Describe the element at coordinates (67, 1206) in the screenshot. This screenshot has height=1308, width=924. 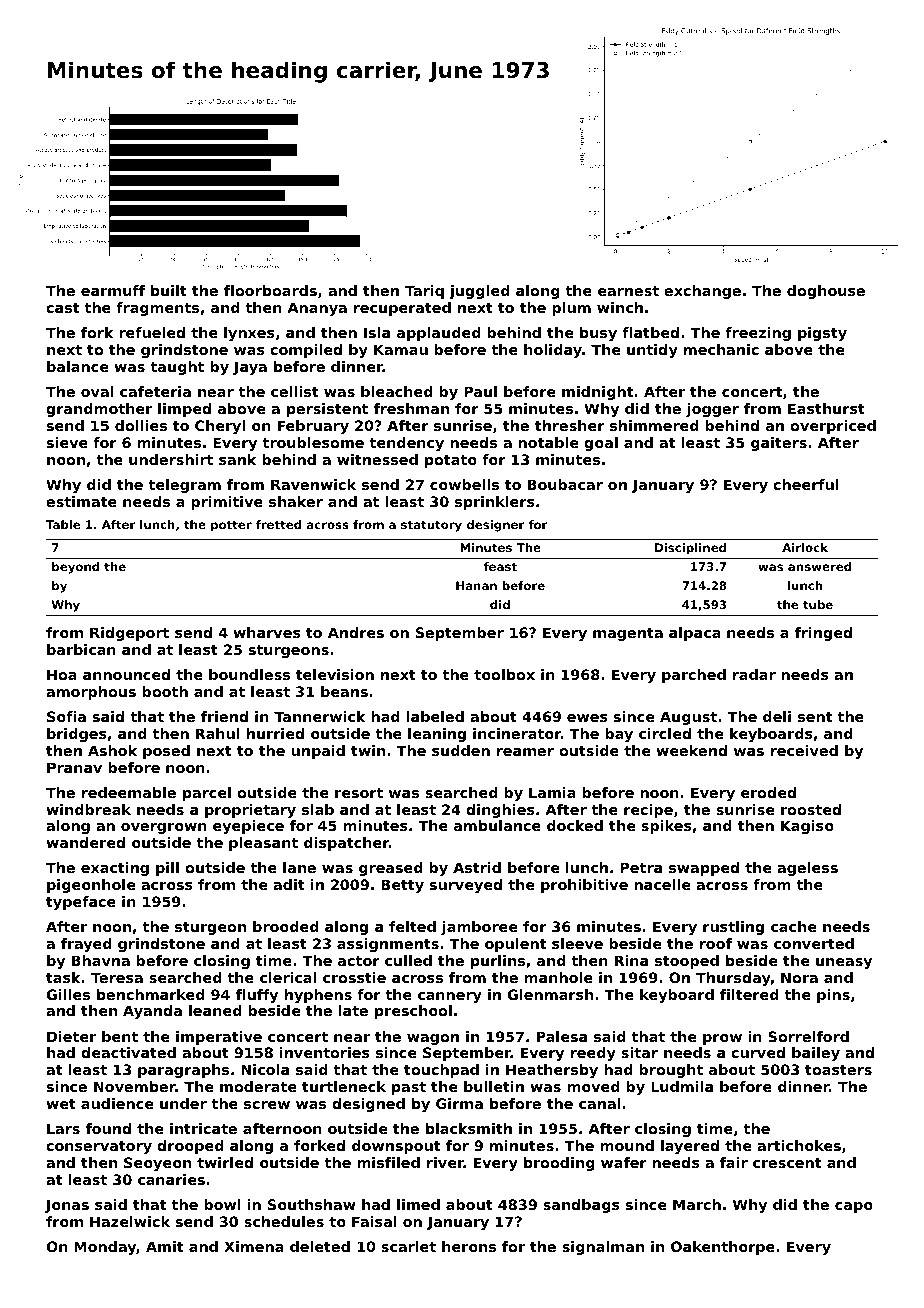
I see `Jonas` at that location.
